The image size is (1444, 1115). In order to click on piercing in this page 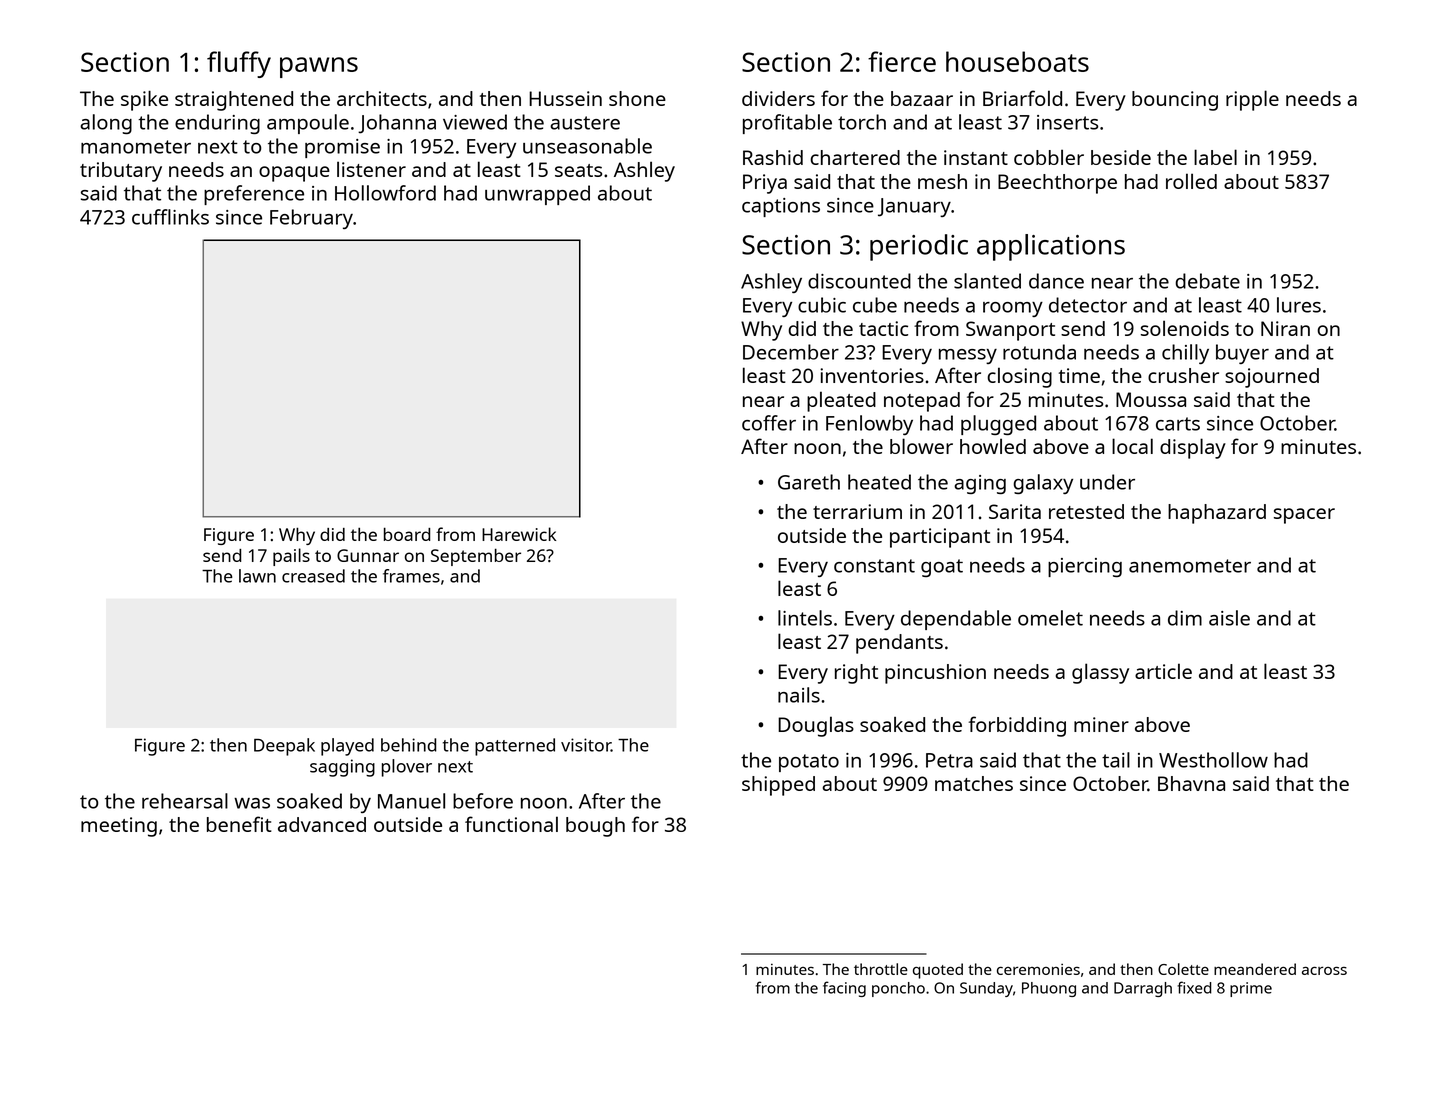, I will do `click(1085, 567)`.
